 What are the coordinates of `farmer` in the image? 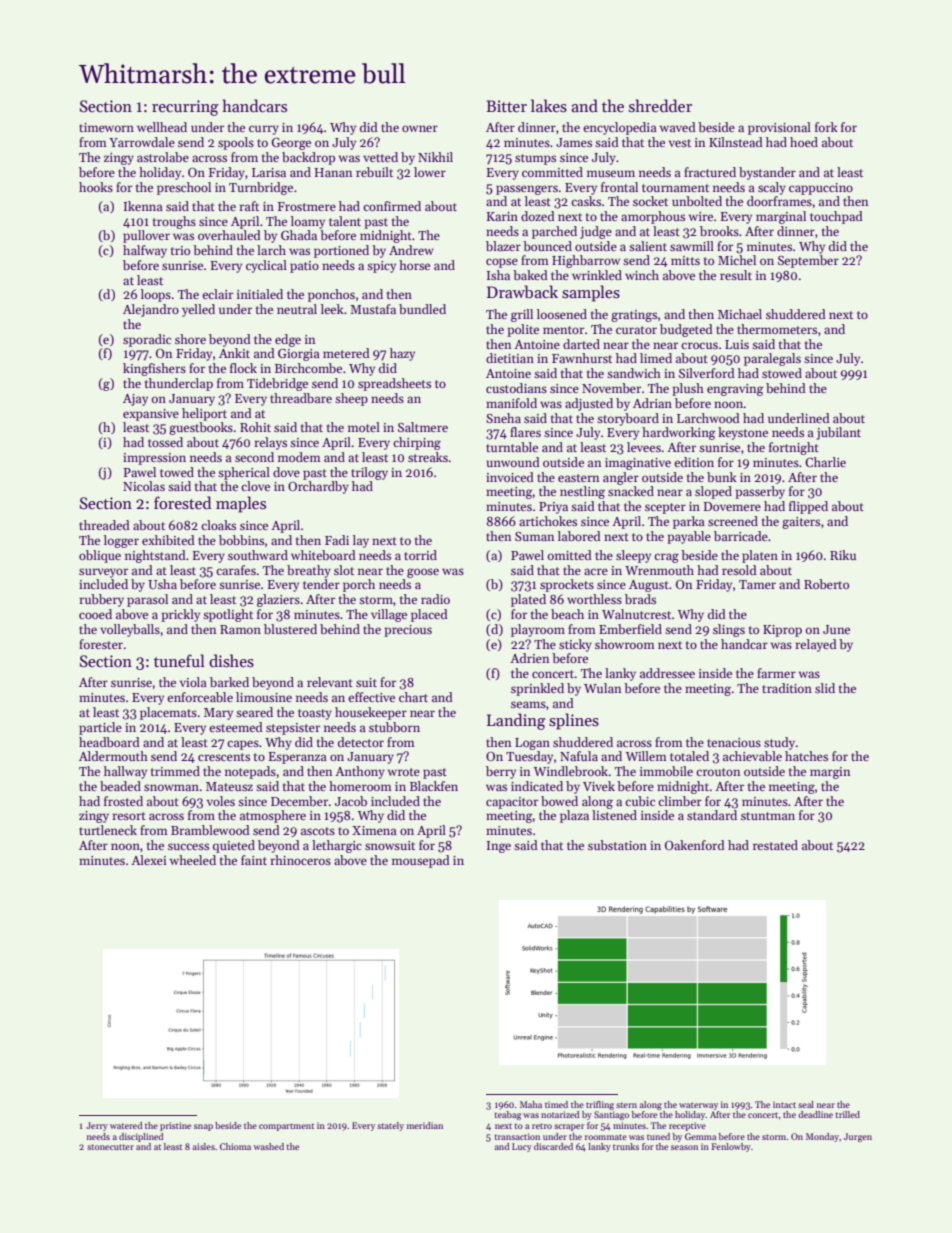 It's located at (776, 673).
